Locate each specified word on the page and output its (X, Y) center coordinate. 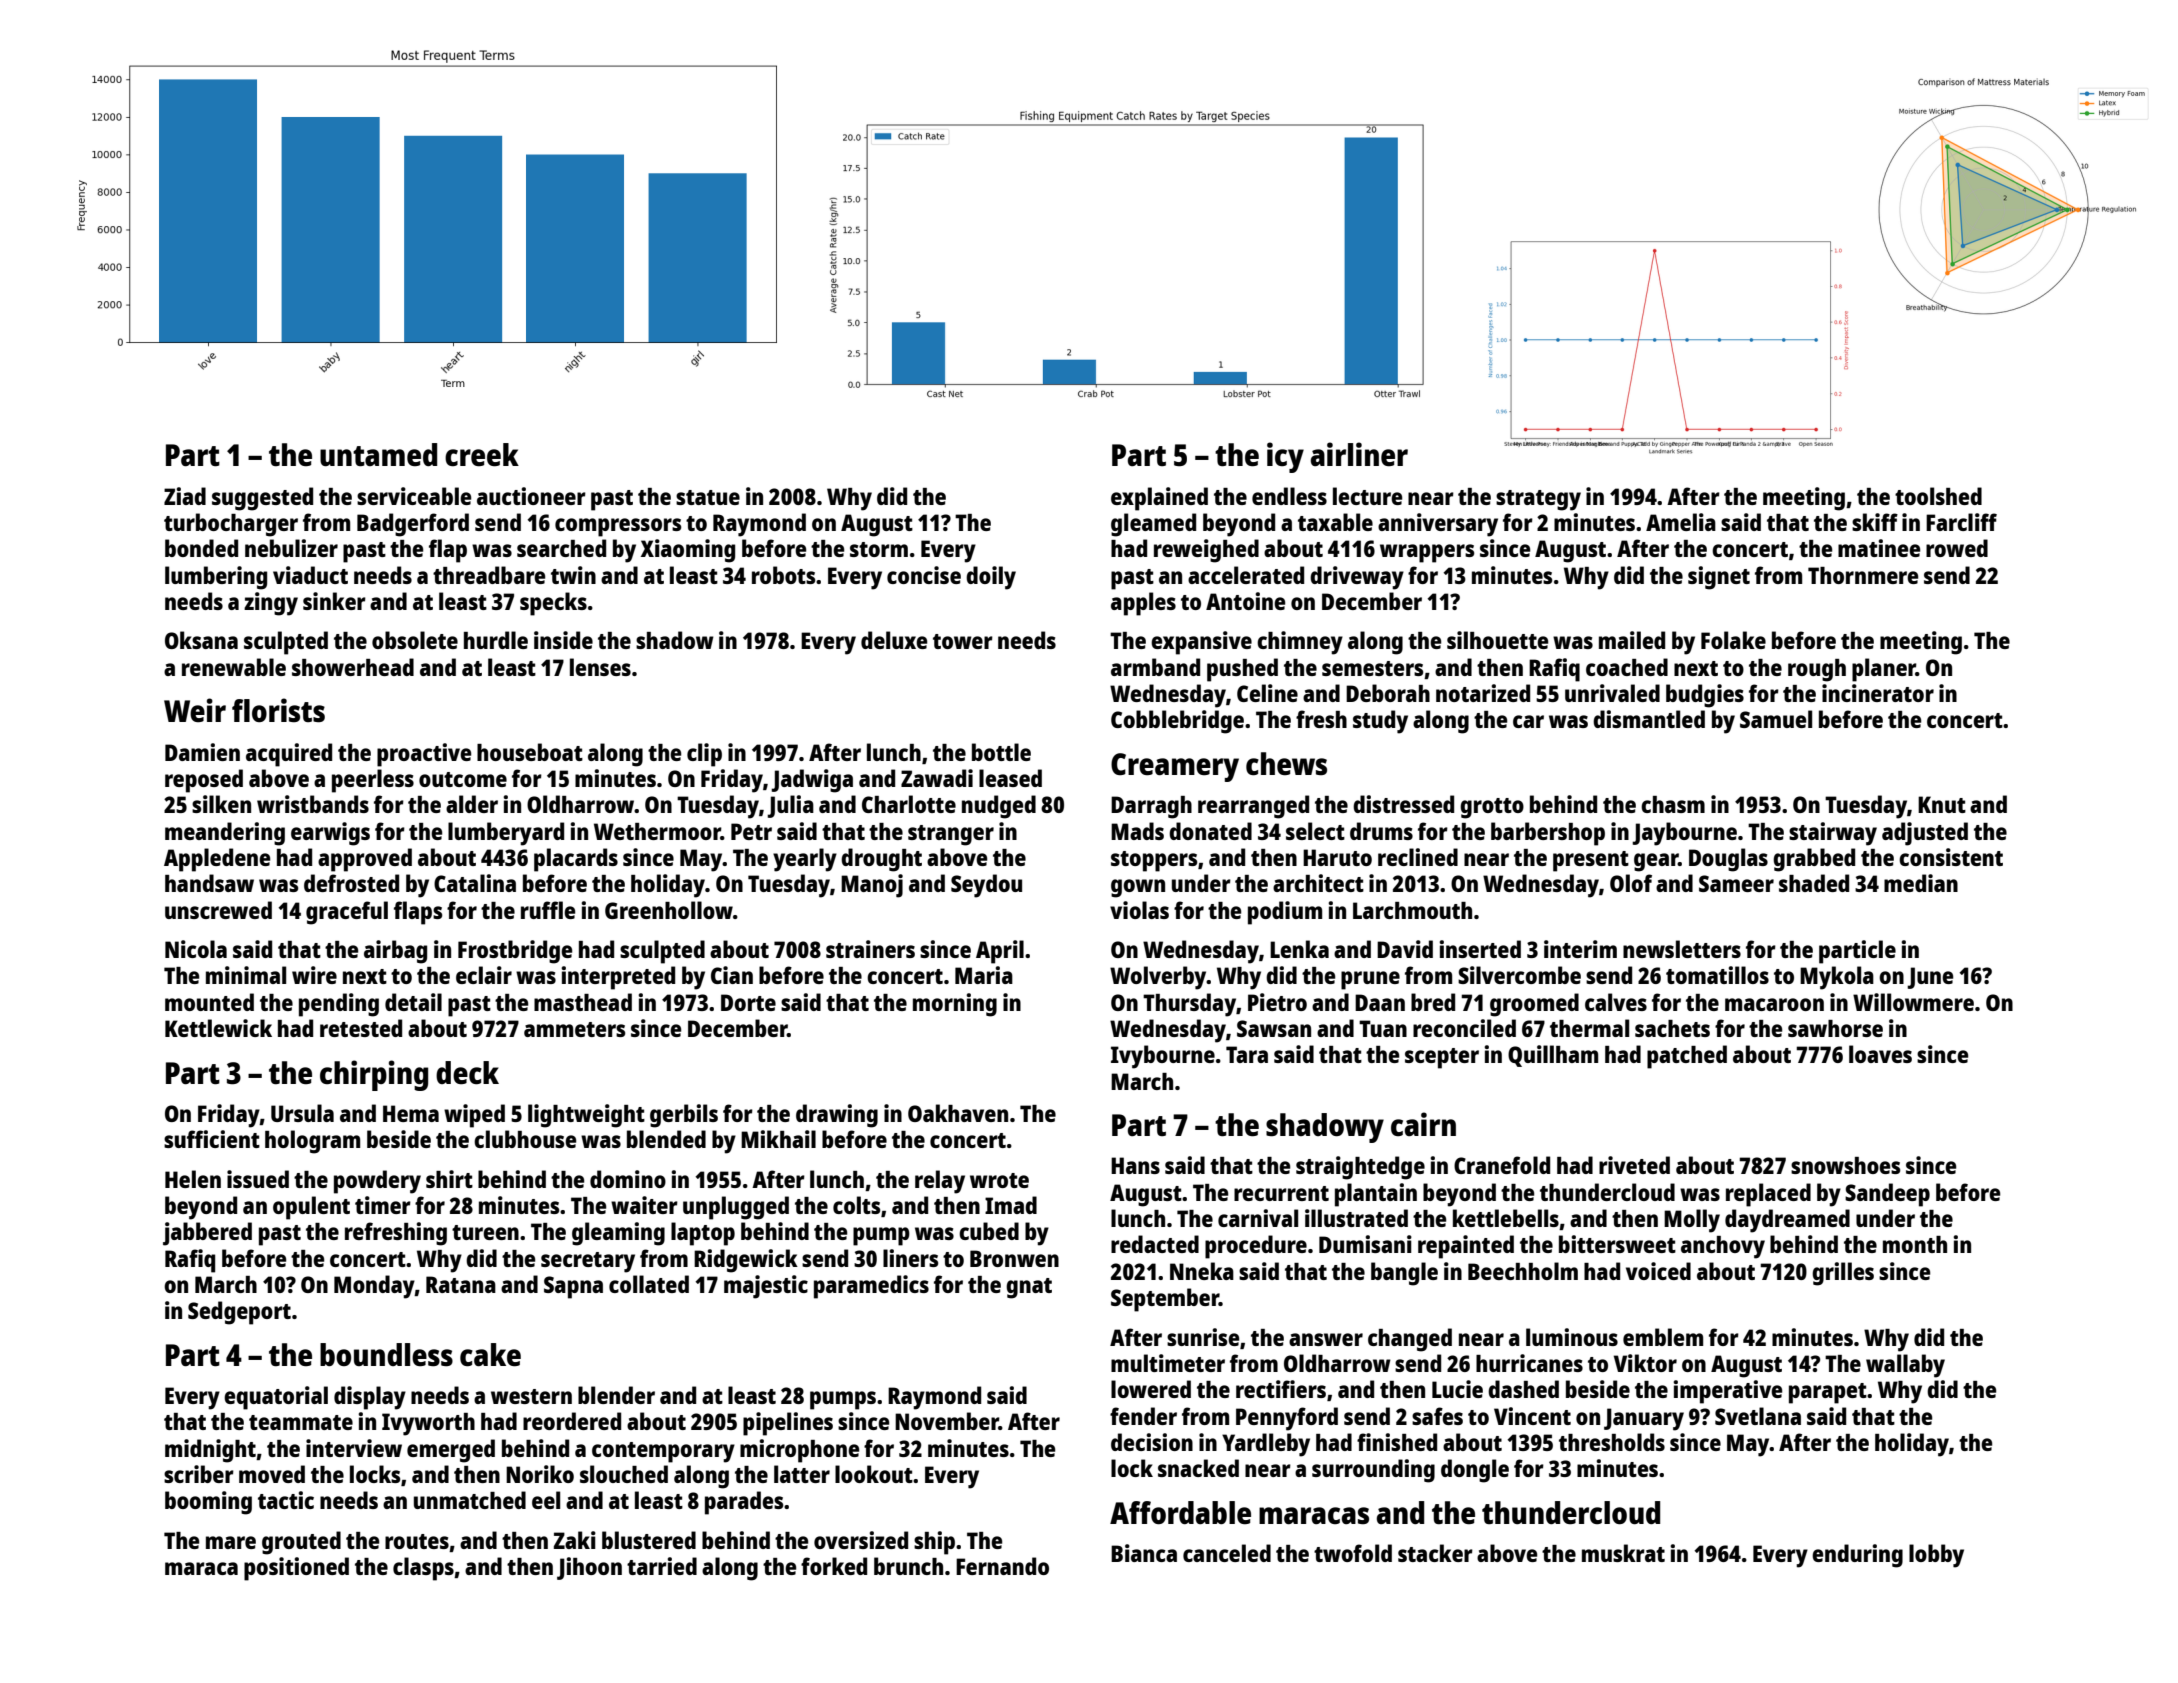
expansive (1201, 643)
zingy (271, 604)
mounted (209, 1002)
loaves (1880, 1054)
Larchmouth (1412, 910)
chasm (1673, 804)
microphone (799, 1451)
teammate (301, 1422)
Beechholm (1523, 1271)
